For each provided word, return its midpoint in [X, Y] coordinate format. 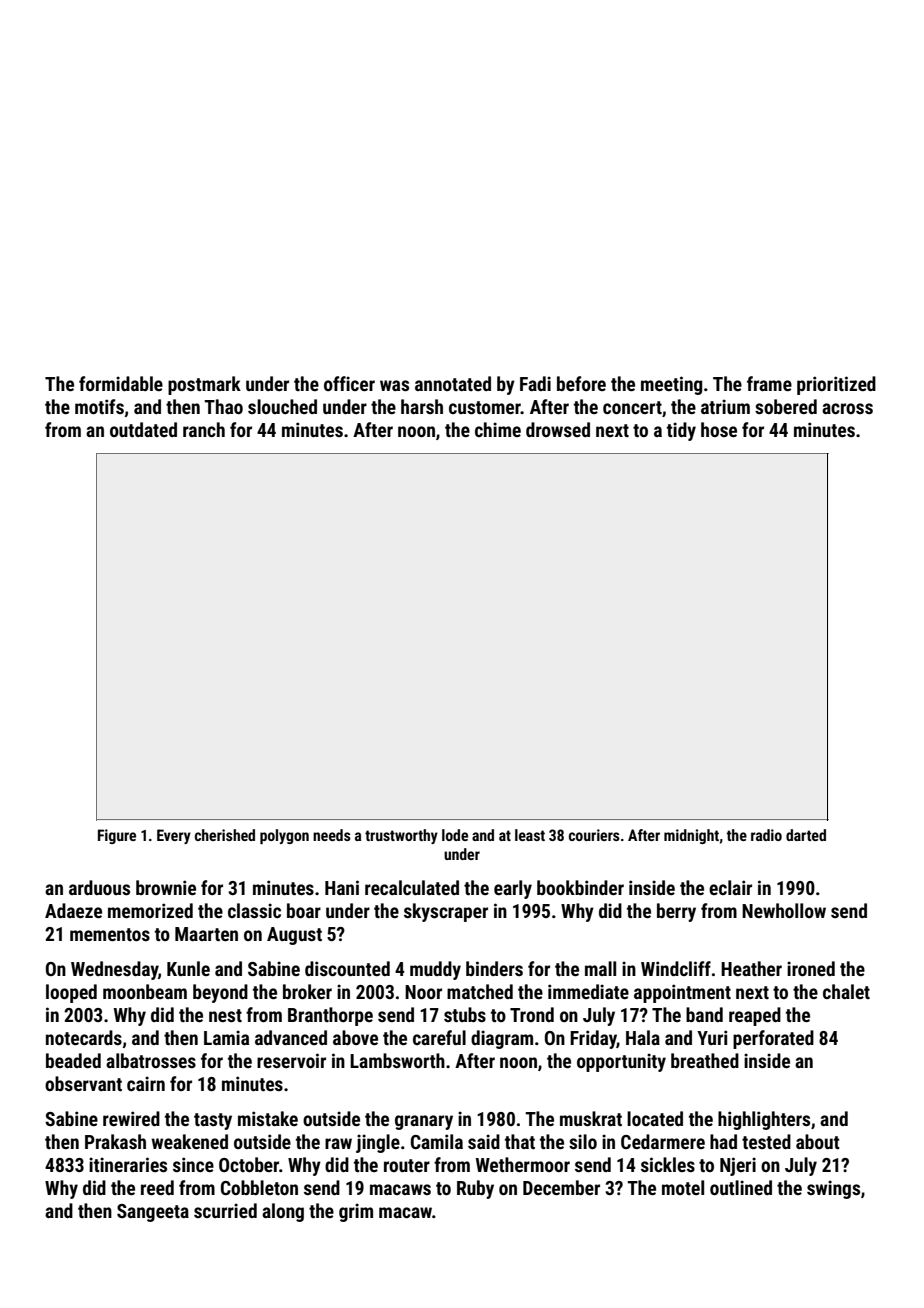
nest [225, 1015]
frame [769, 383]
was [394, 385]
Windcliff [676, 968]
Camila [437, 1141]
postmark [204, 385]
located [655, 1118]
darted [806, 835]
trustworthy [401, 836]
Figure [117, 836]
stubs [465, 1014]
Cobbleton [259, 1187]
